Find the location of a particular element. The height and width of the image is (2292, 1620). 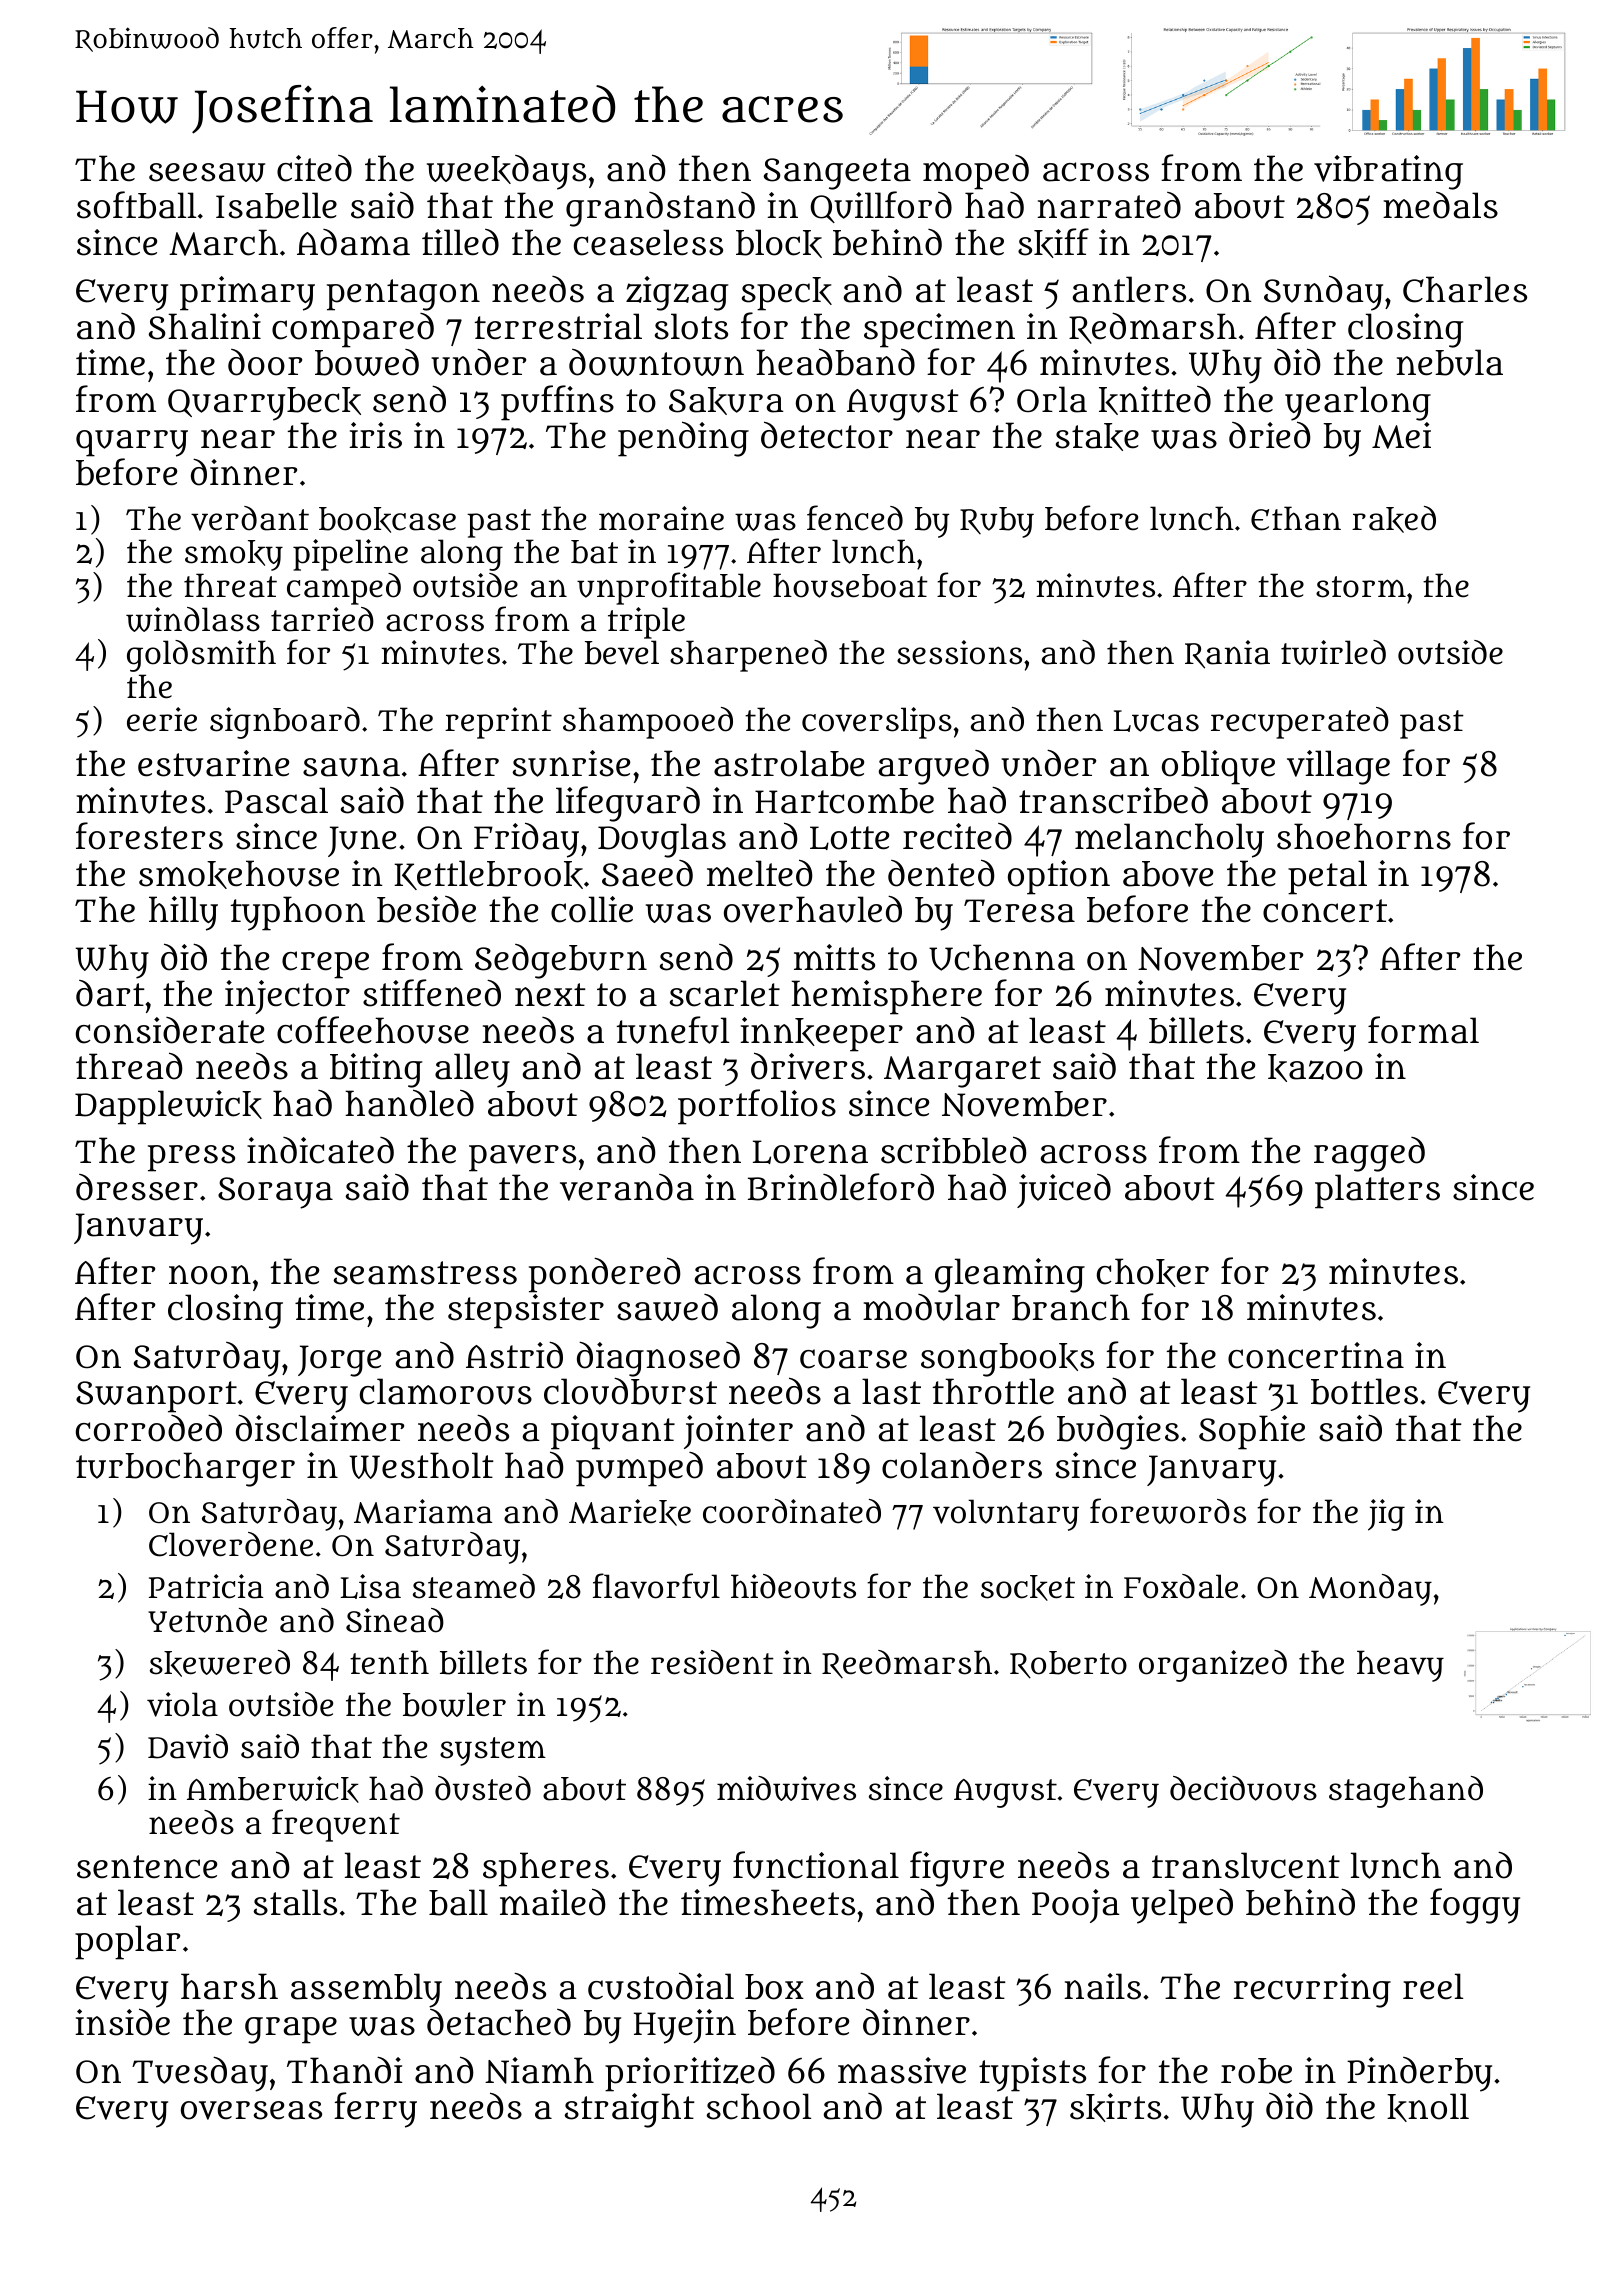

forewords is located at coordinates (1168, 1511).
